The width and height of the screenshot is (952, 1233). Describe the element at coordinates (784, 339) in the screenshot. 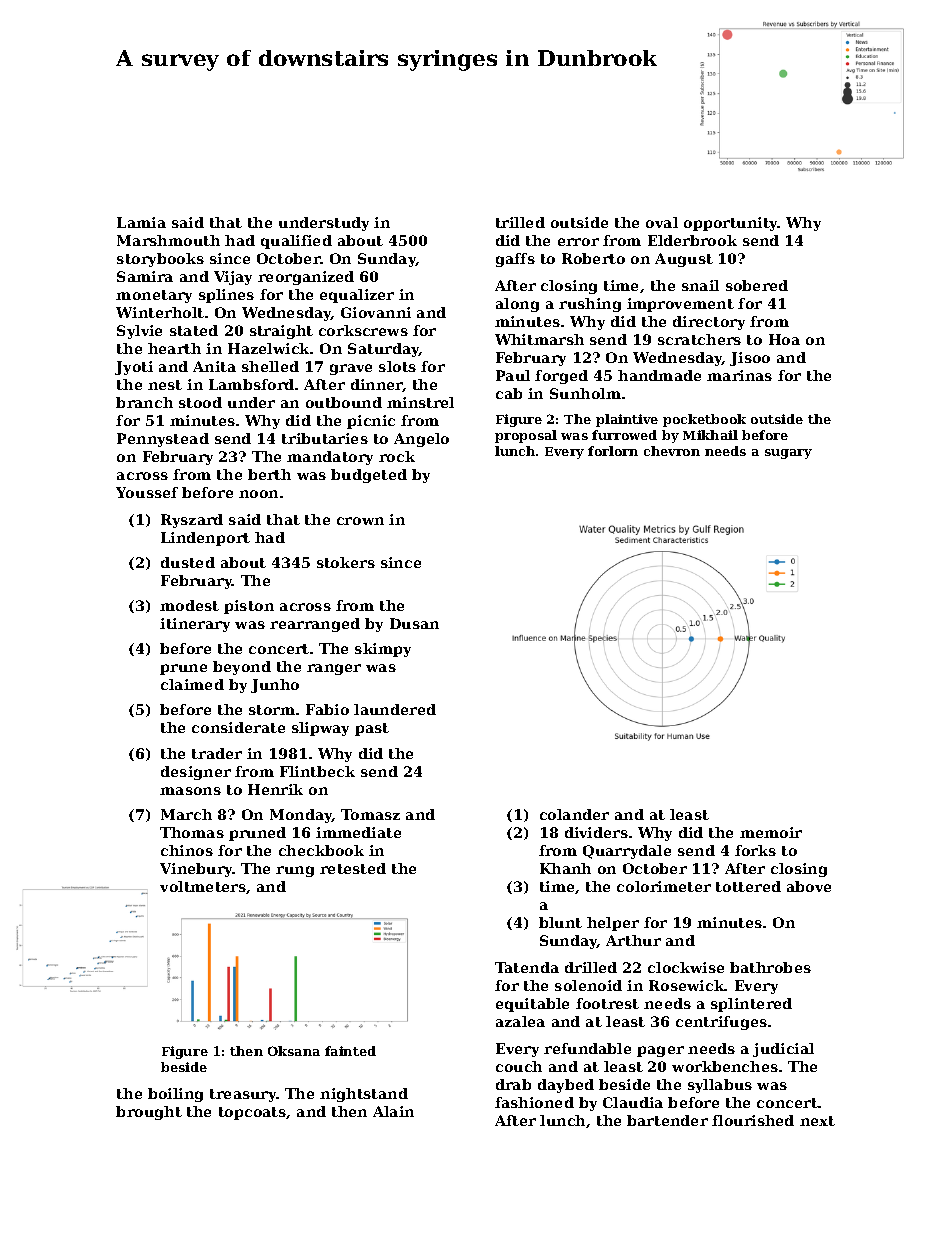

I see `Hoa` at that location.
